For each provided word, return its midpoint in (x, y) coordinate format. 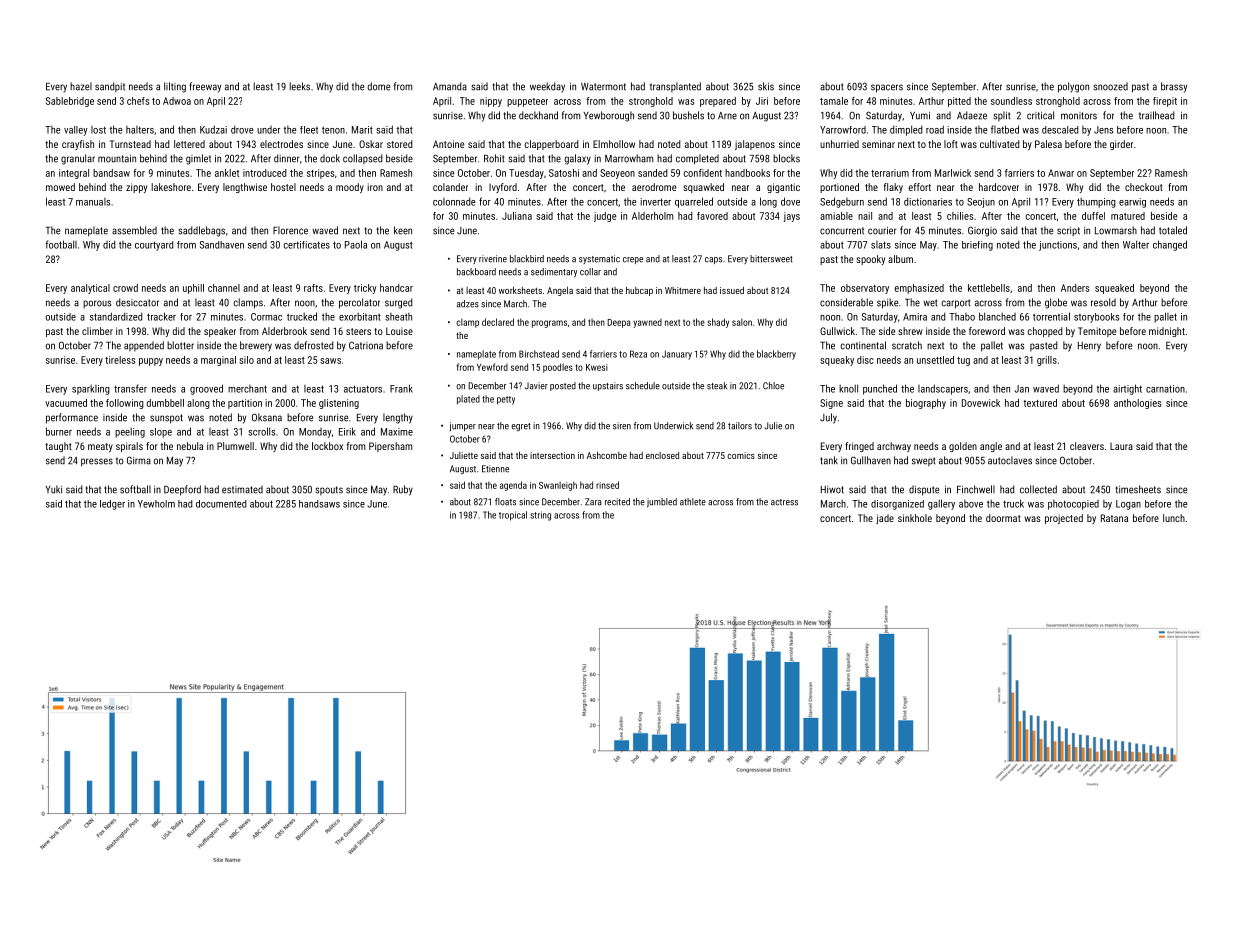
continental (863, 345)
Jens (1103, 130)
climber (97, 331)
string (540, 516)
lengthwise (245, 188)
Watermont (603, 87)
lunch (1174, 518)
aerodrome (654, 187)
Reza (638, 354)
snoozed (1110, 86)
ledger (112, 505)
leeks (299, 86)
